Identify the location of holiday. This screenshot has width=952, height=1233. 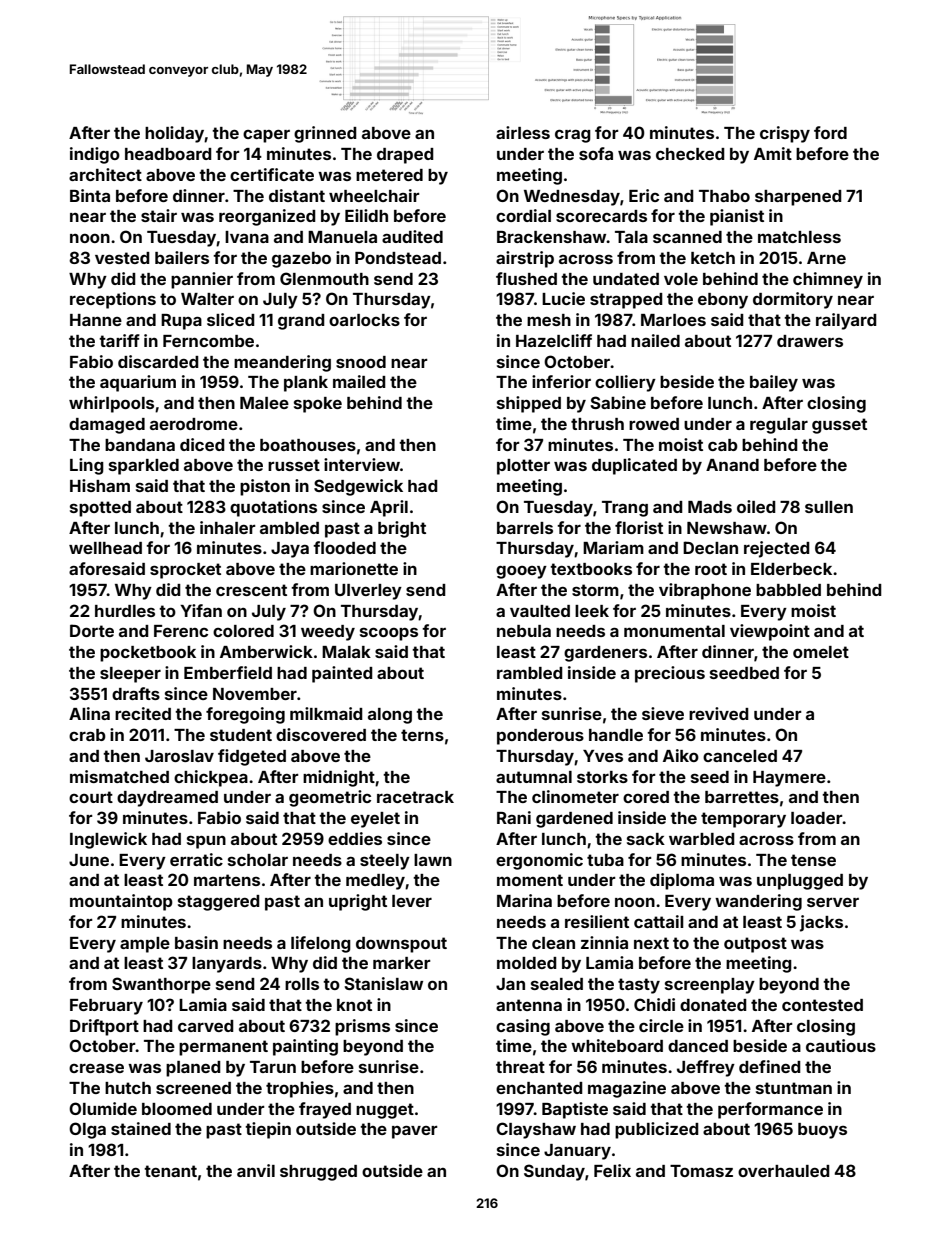
(175, 134).
